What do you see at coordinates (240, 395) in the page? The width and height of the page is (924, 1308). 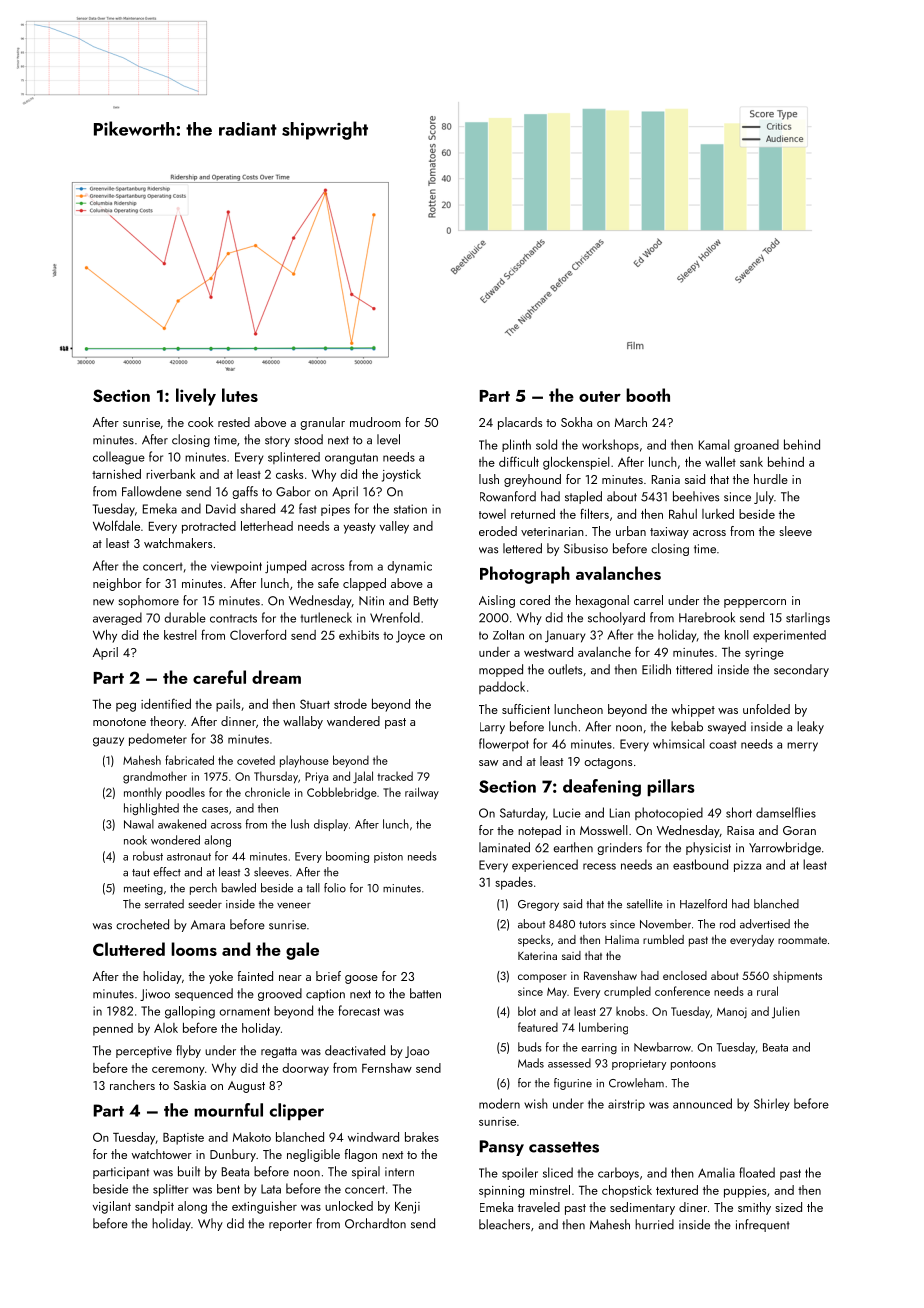 I see `lutes` at bounding box center [240, 395].
